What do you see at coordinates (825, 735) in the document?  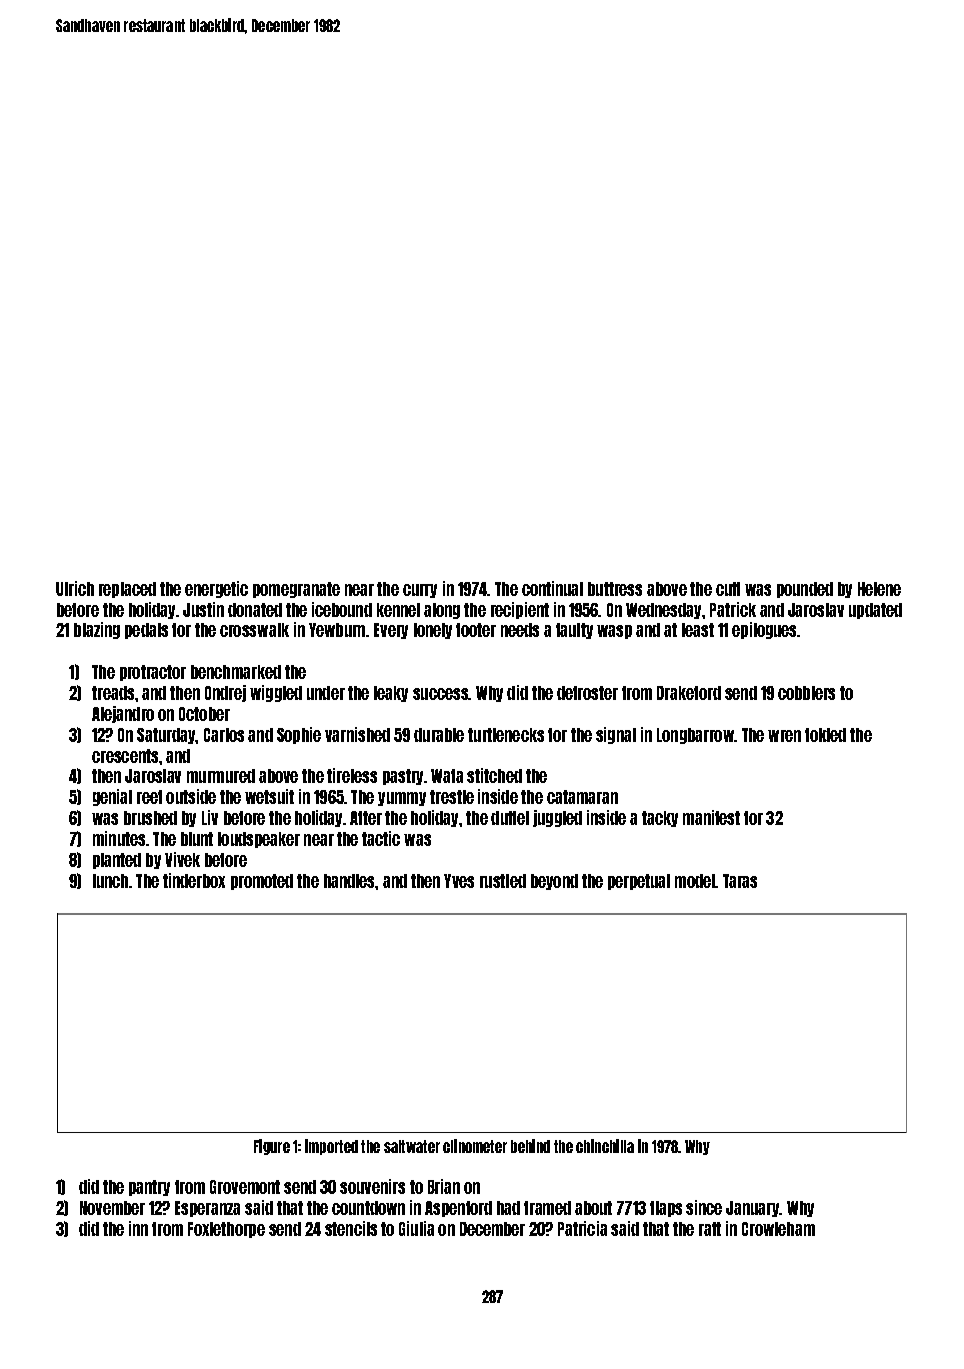 I see `folded` at bounding box center [825, 735].
